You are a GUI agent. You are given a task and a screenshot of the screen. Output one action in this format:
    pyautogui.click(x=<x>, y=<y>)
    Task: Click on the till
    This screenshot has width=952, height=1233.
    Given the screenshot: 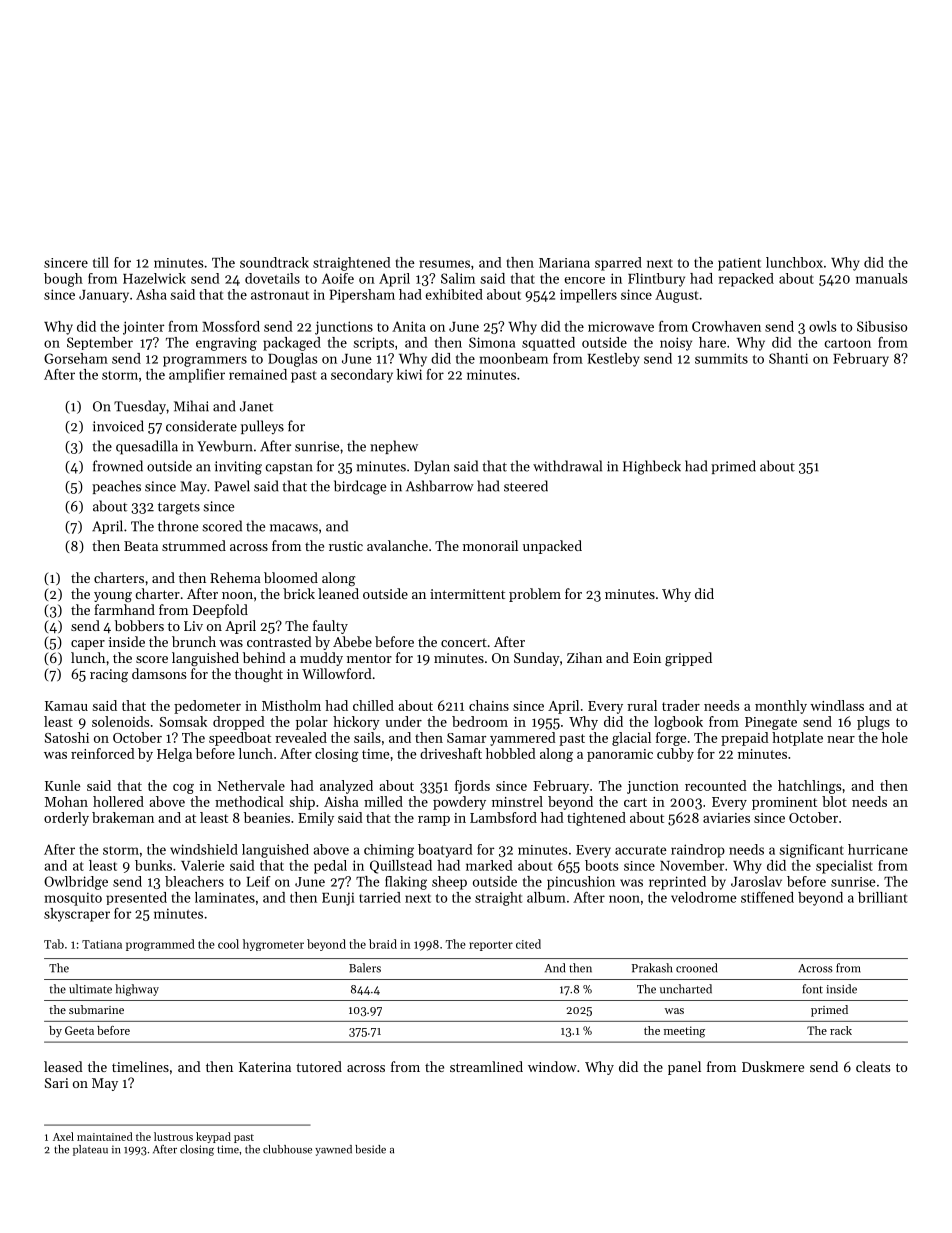 What is the action you would take?
    pyautogui.click(x=101, y=262)
